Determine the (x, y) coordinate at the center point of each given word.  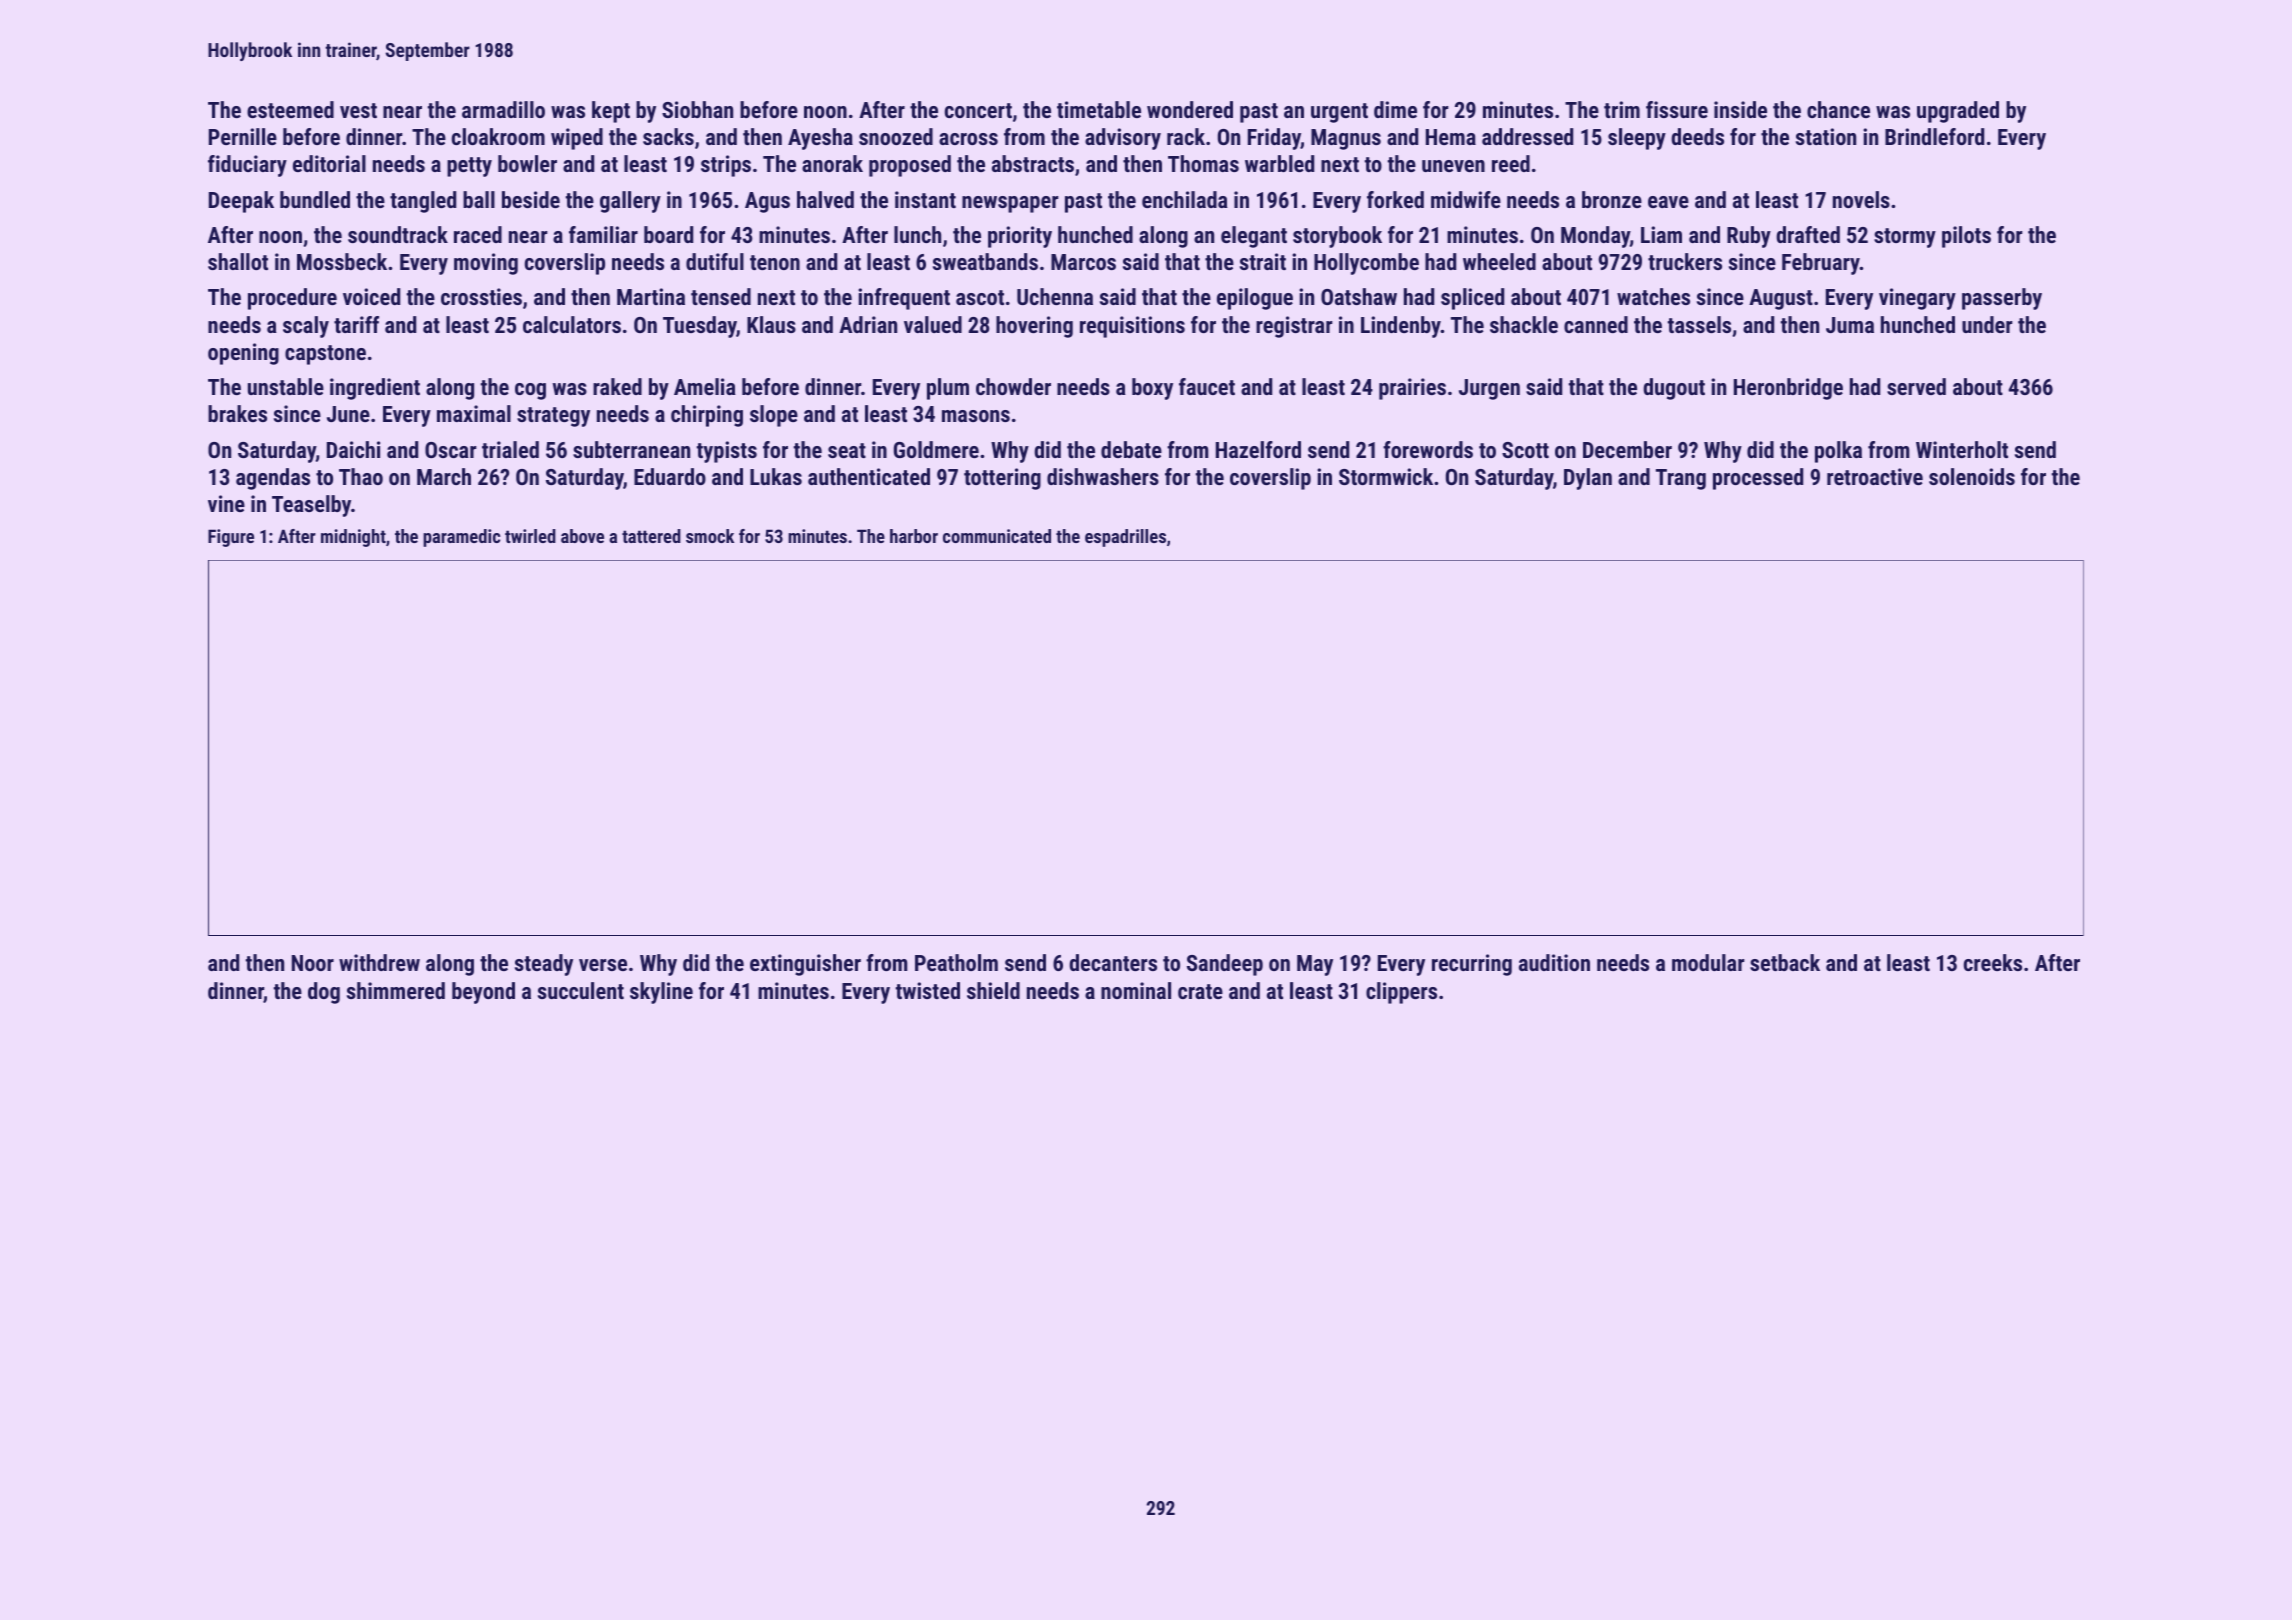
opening (243, 354)
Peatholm (956, 962)
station (1826, 136)
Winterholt (1962, 449)
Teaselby (311, 506)
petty (469, 167)
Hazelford (1258, 449)
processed (1758, 479)
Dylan (1588, 479)
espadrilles (1125, 538)
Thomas (1203, 163)
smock (710, 536)
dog (324, 993)
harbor (914, 536)
